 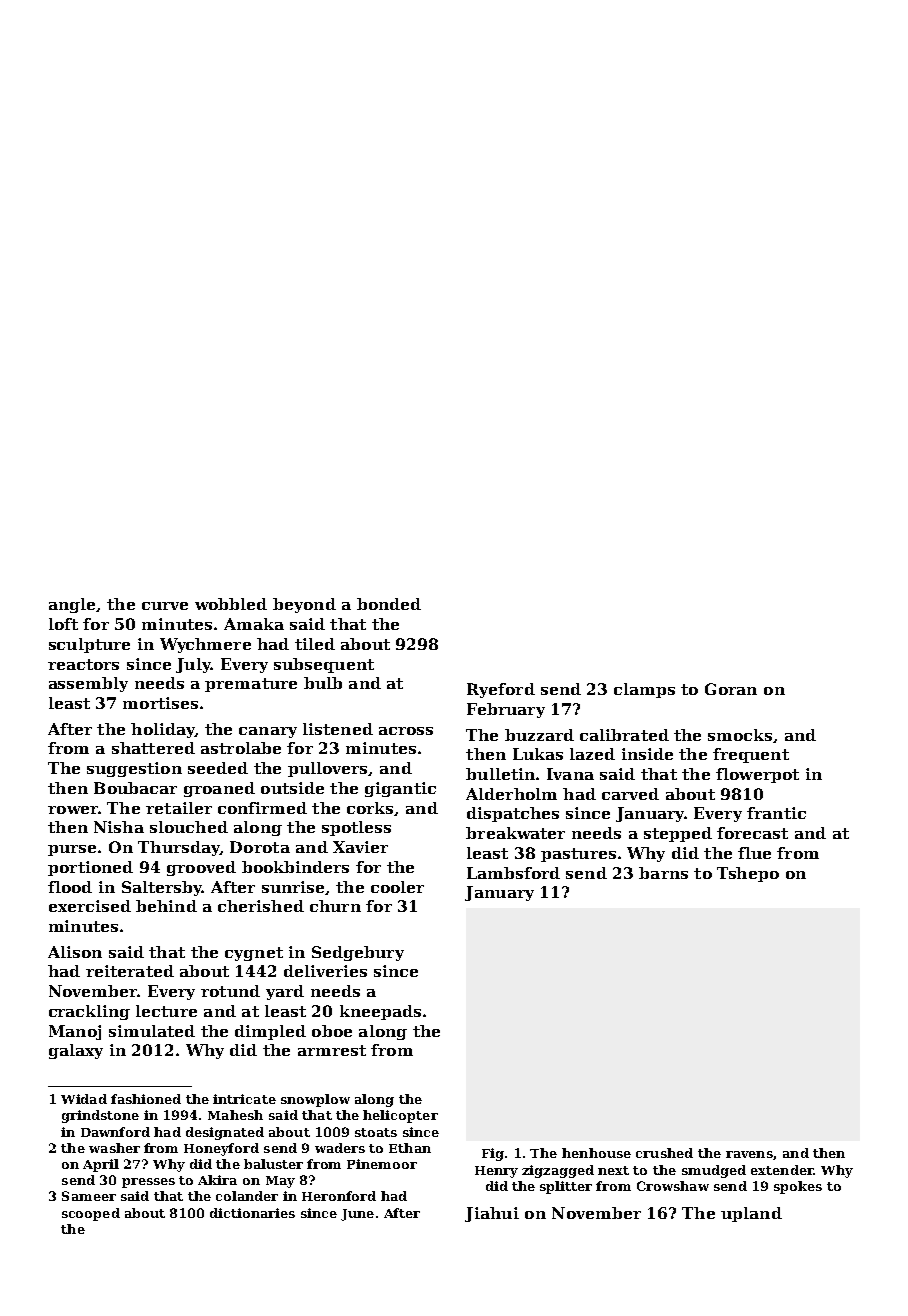 What do you see at coordinates (84, 1099) in the image?
I see `Widad` at bounding box center [84, 1099].
